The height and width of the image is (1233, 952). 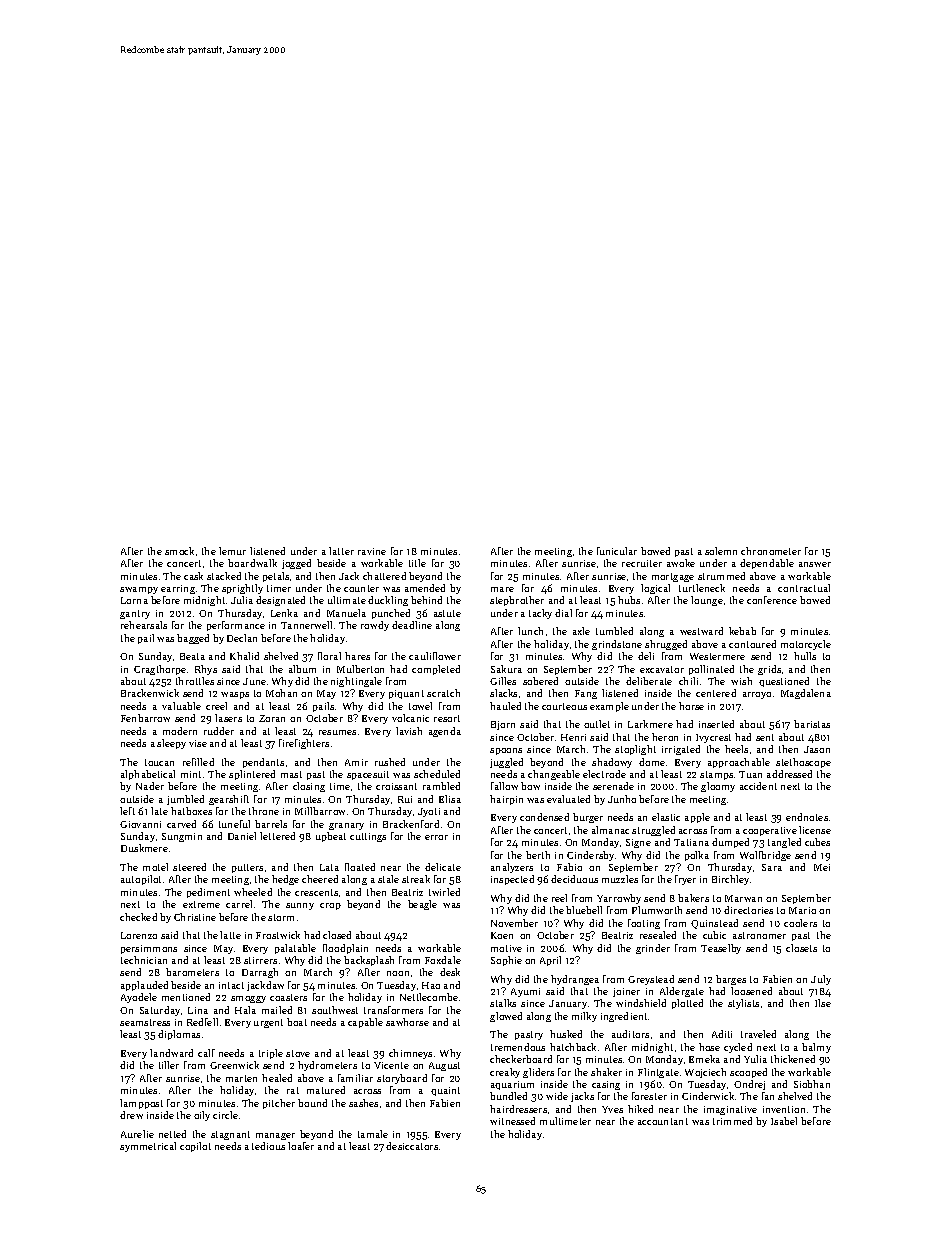 I want to click on hulls, so click(x=805, y=656).
